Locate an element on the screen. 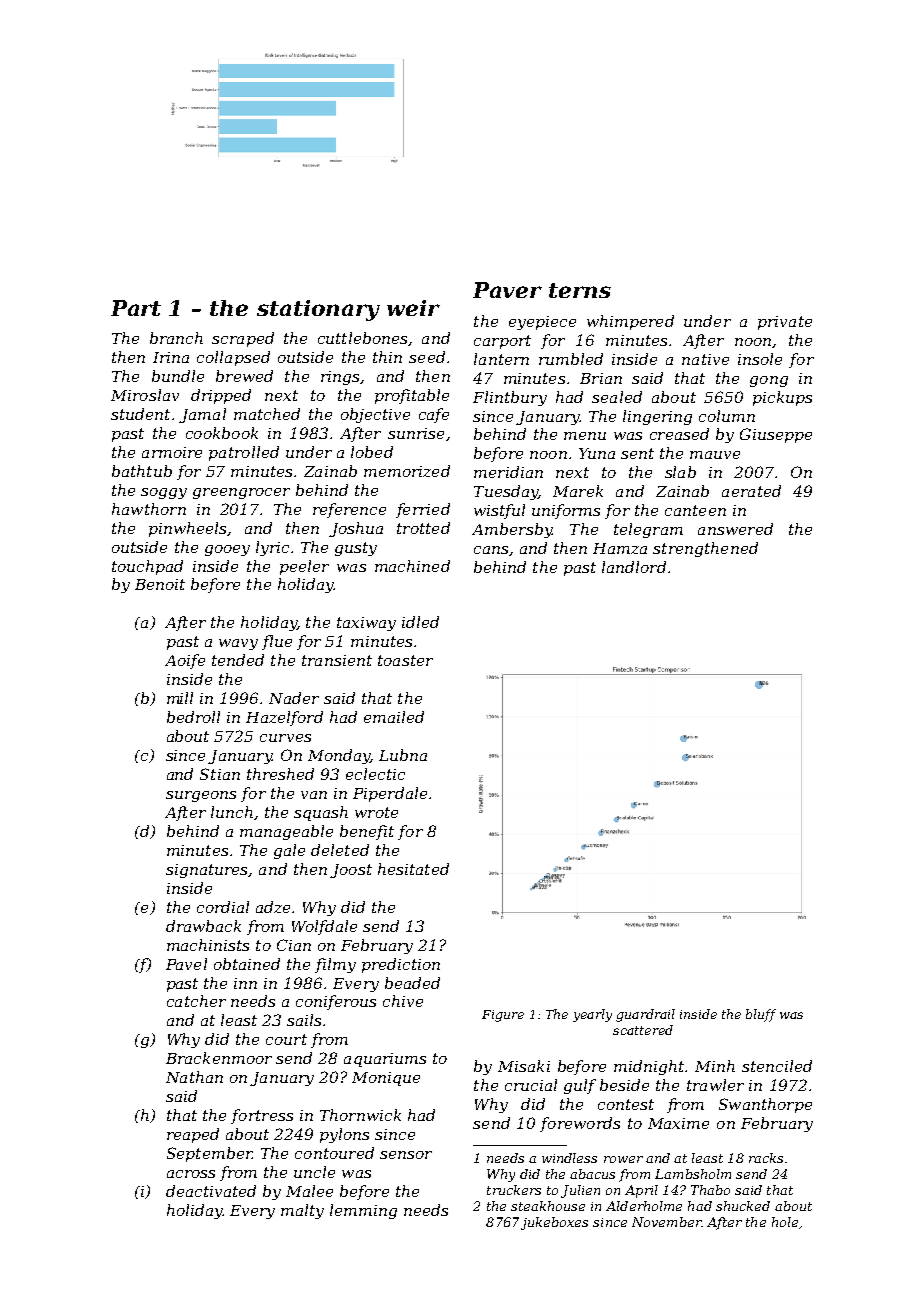 This screenshot has width=924, height=1308. greengrocer is located at coordinates (241, 493).
